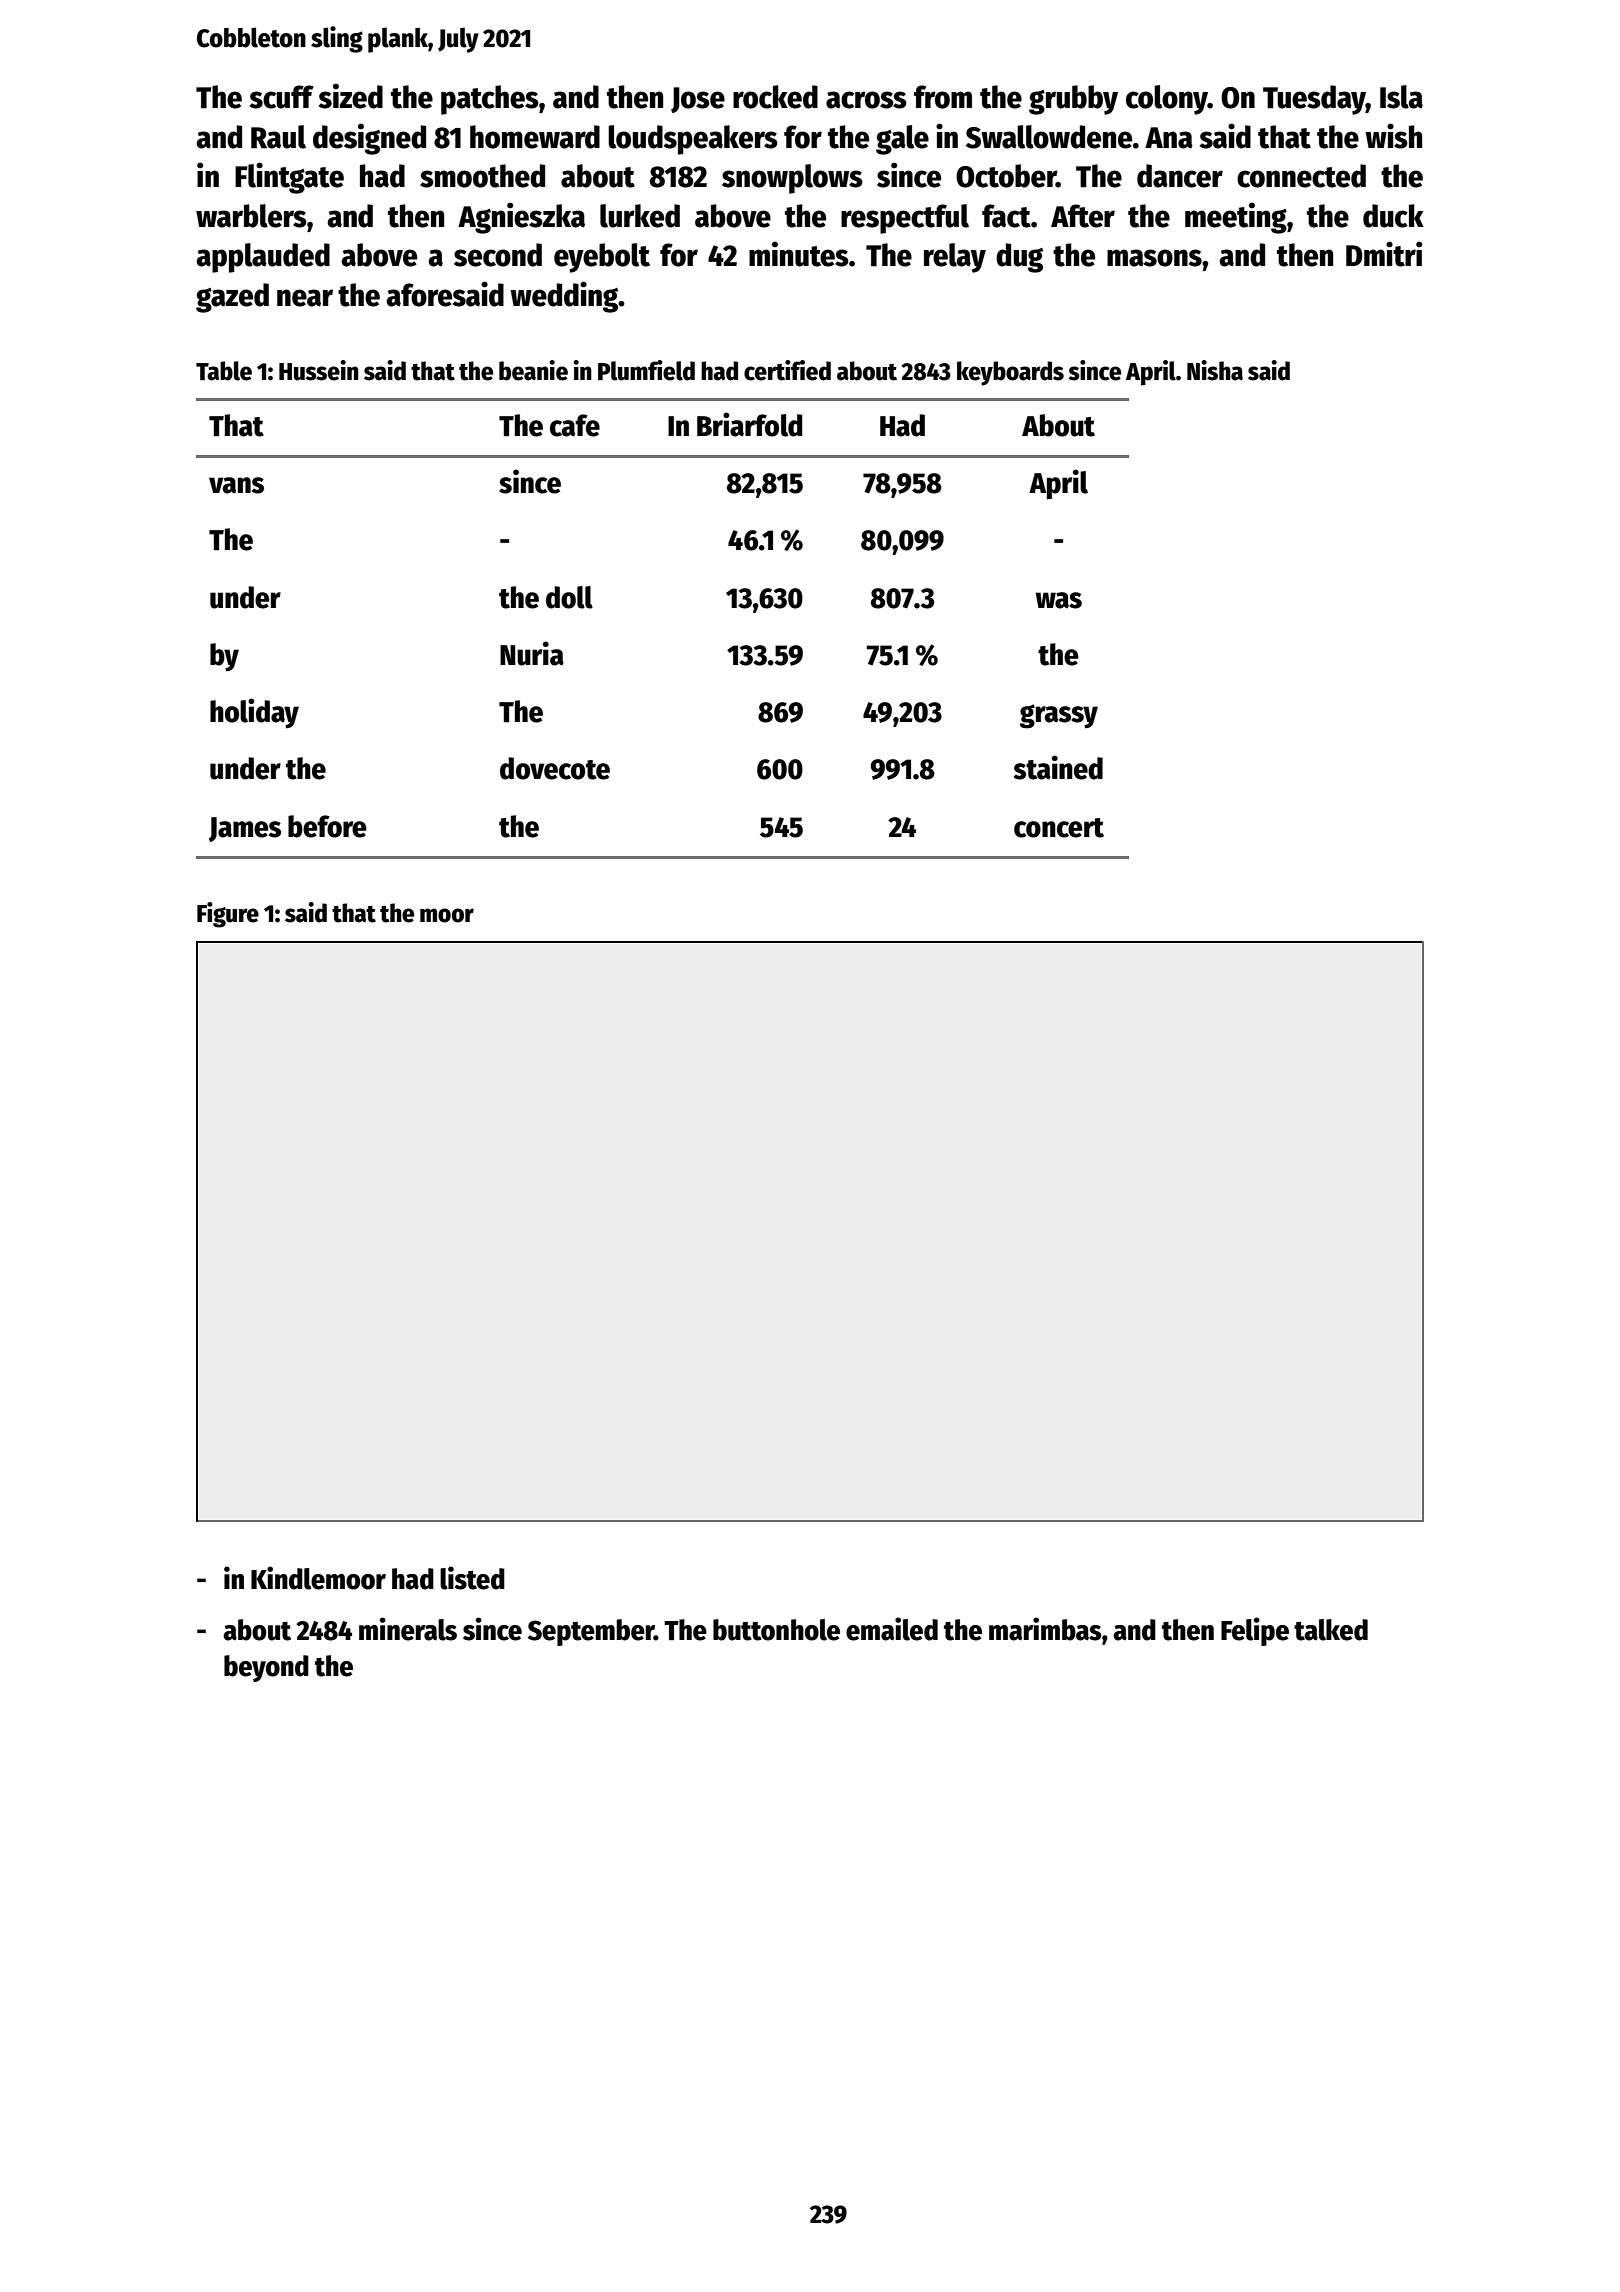 The height and width of the screenshot is (2292, 1620). Describe the element at coordinates (490, 100) in the screenshot. I see `patches` at that location.
